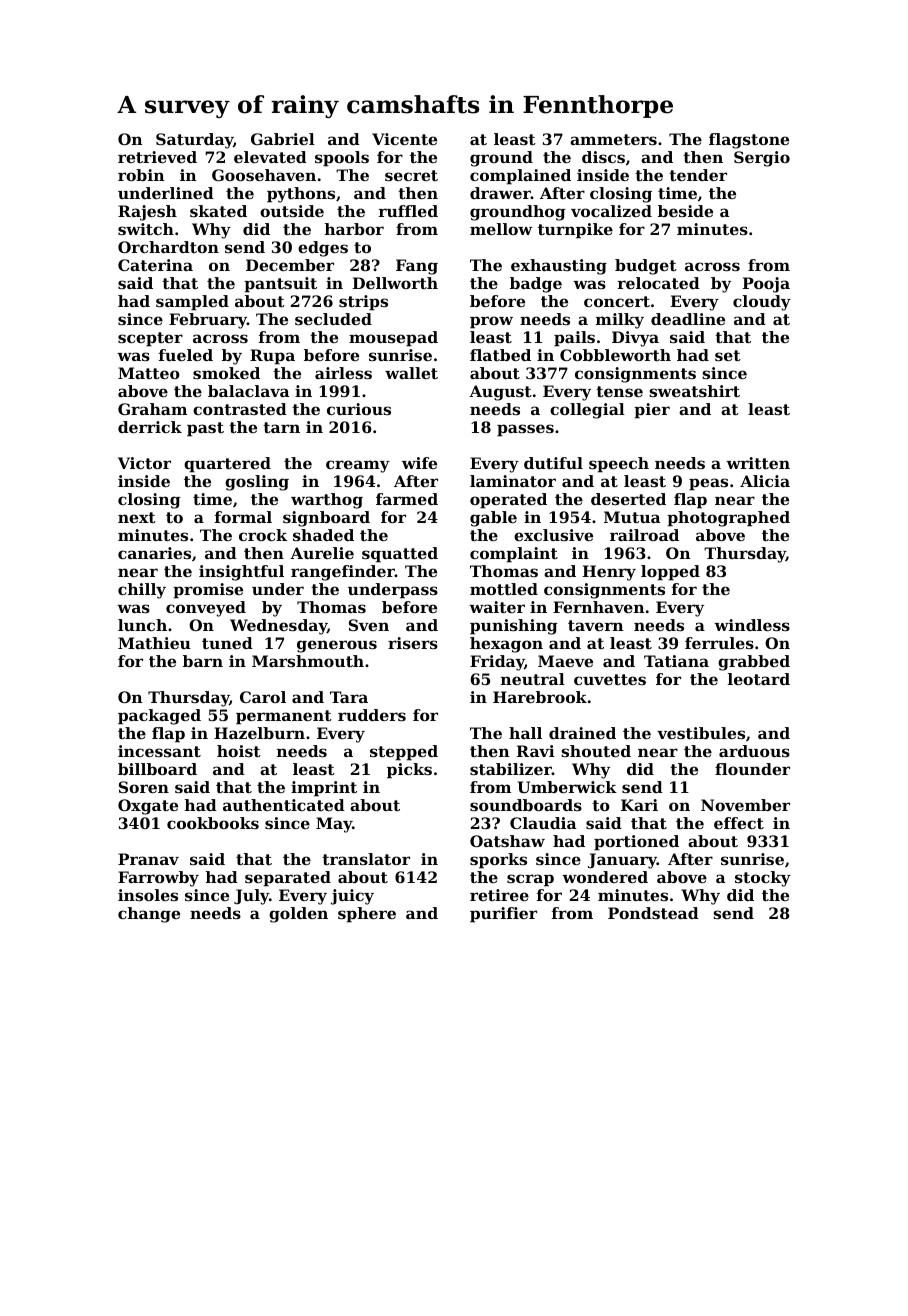 This document has height=1316, width=908. What do you see at coordinates (343, 373) in the document?
I see `airless` at bounding box center [343, 373].
